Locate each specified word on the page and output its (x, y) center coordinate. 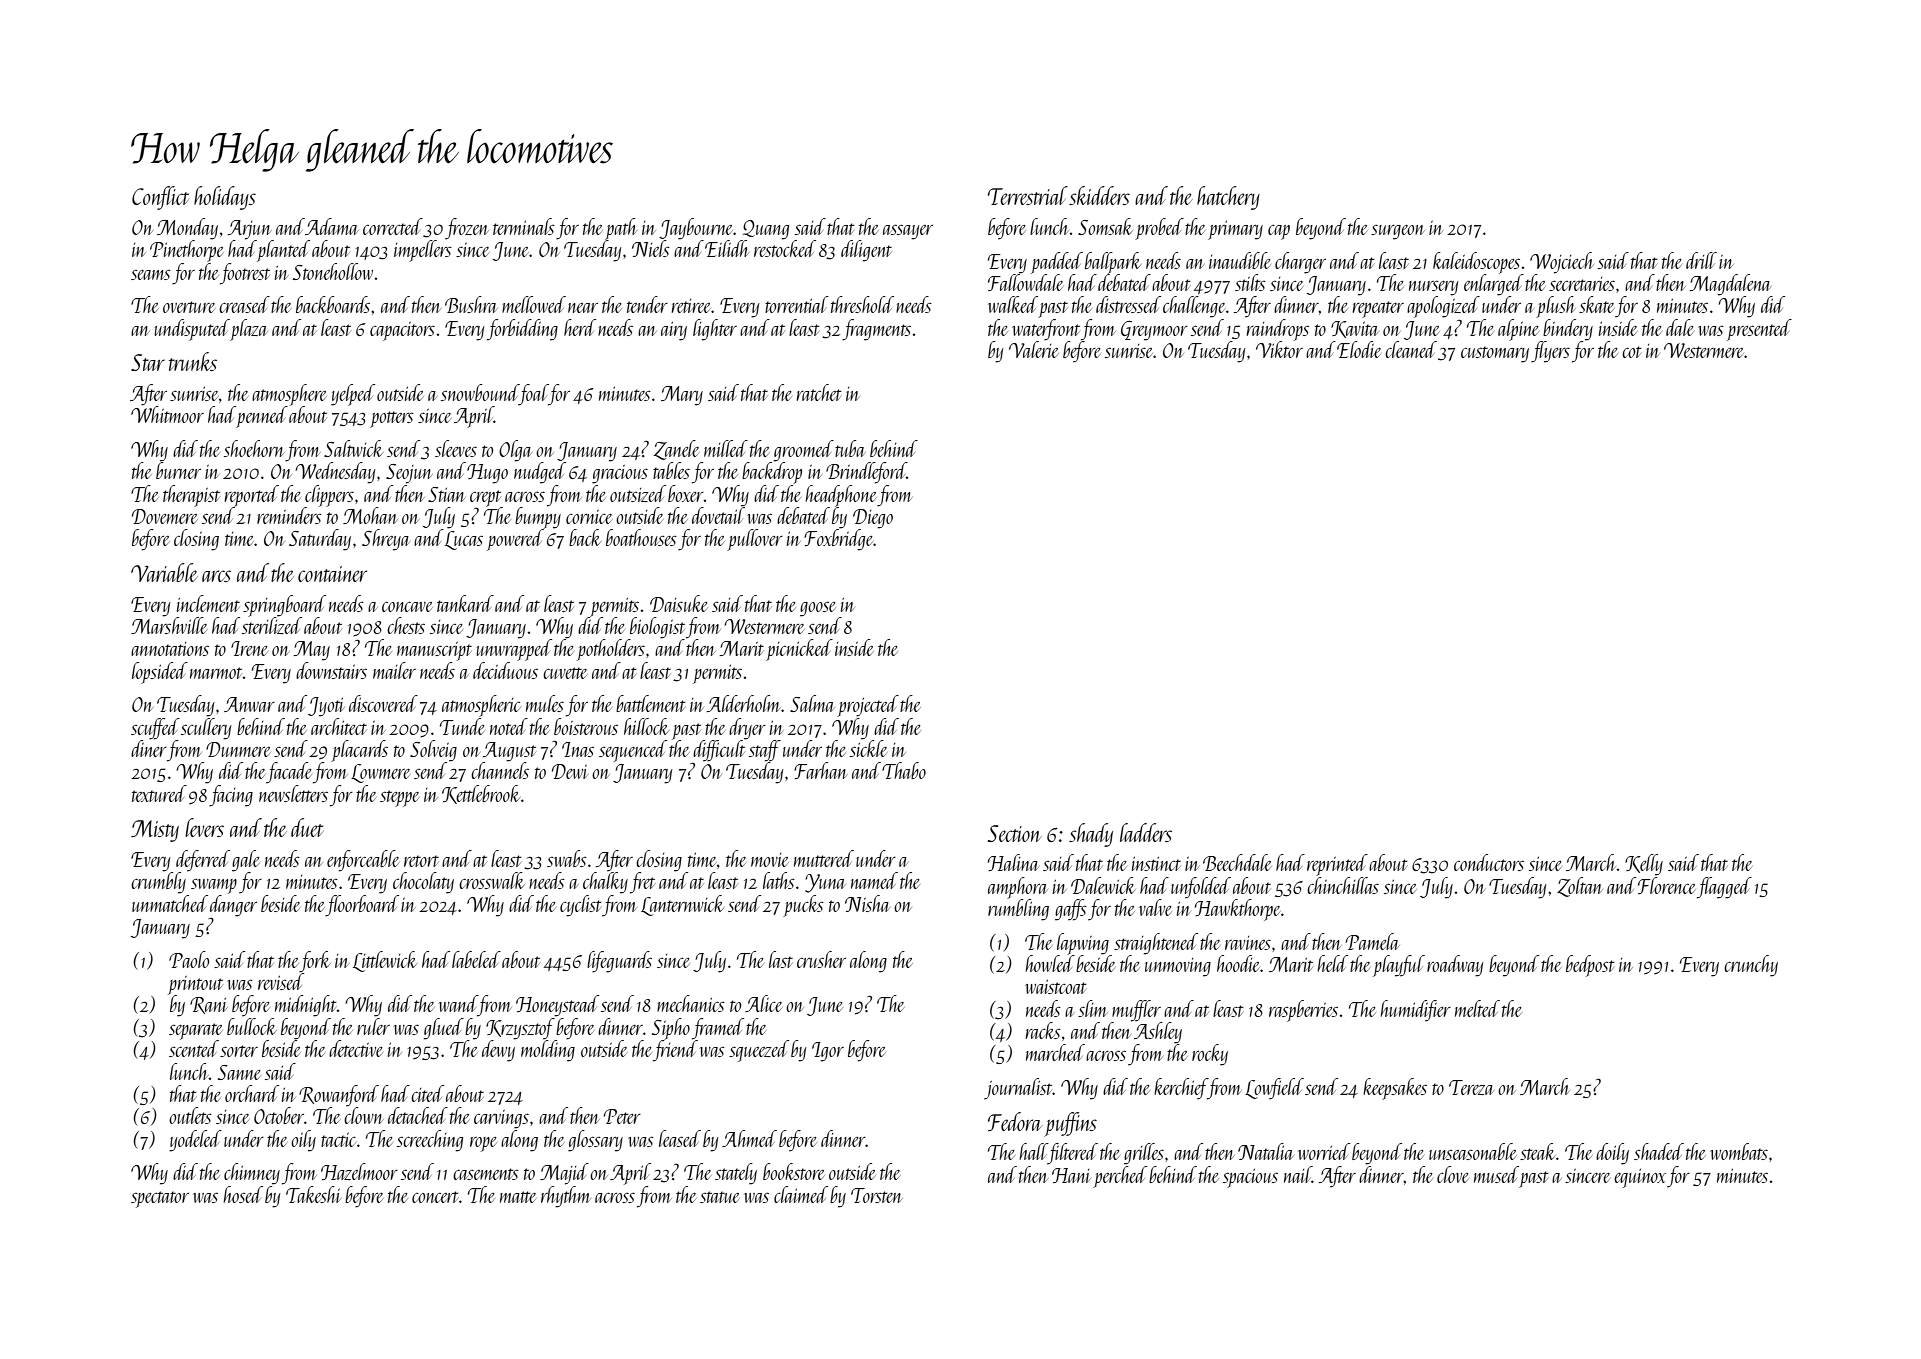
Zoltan (1580, 887)
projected (868, 706)
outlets (190, 1115)
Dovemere (165, 516)
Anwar (249, 704)
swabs (567, 858)
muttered (824, 858)
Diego (873, 519)
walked (1013, 304)
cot (1632, 352)
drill (1701, 260)
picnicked (799, 650)
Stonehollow (333, 271)
